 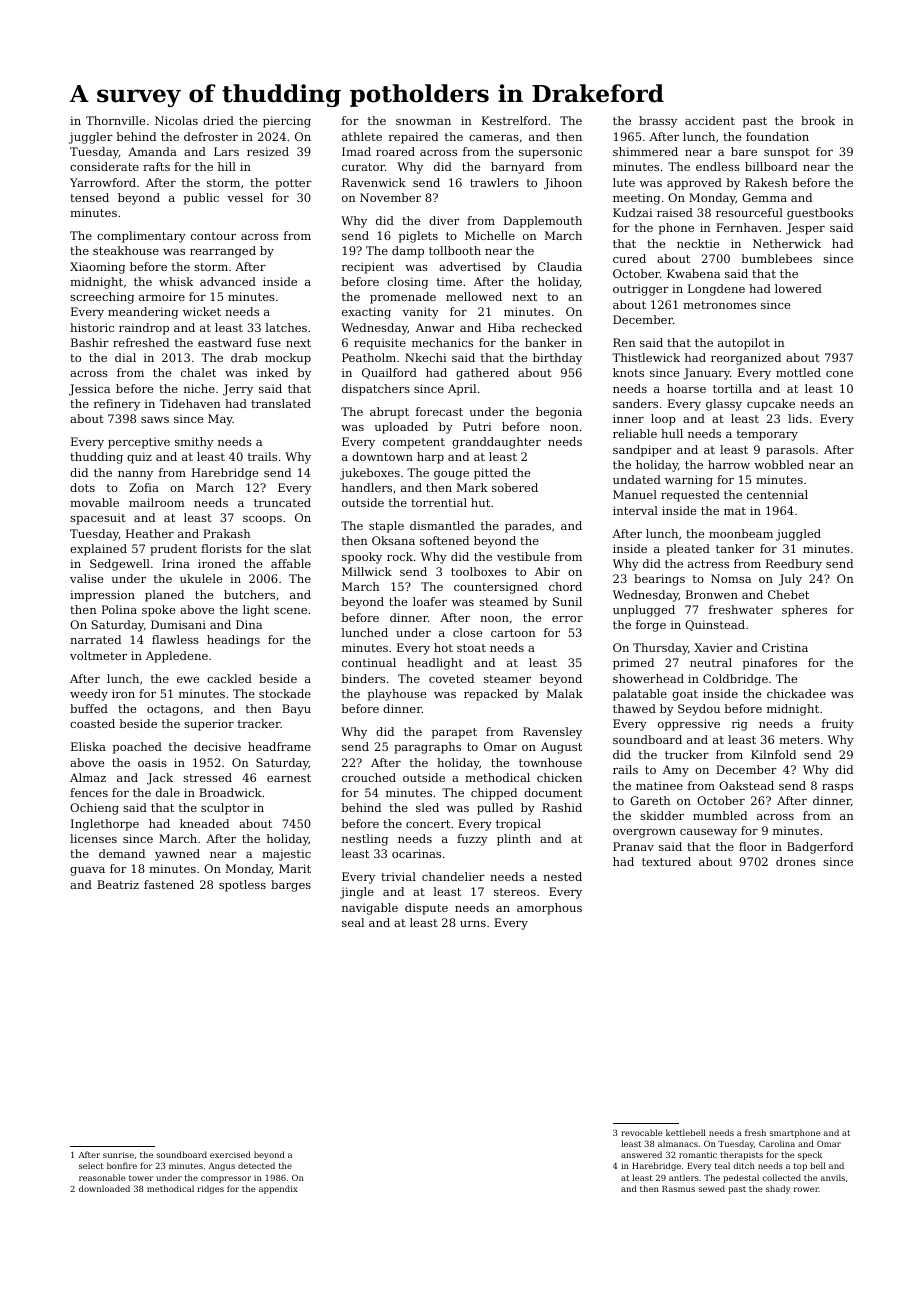 What do you see at coordinates (818, 120) in the document?
I see `brook` at bounding box center [818, 120].
